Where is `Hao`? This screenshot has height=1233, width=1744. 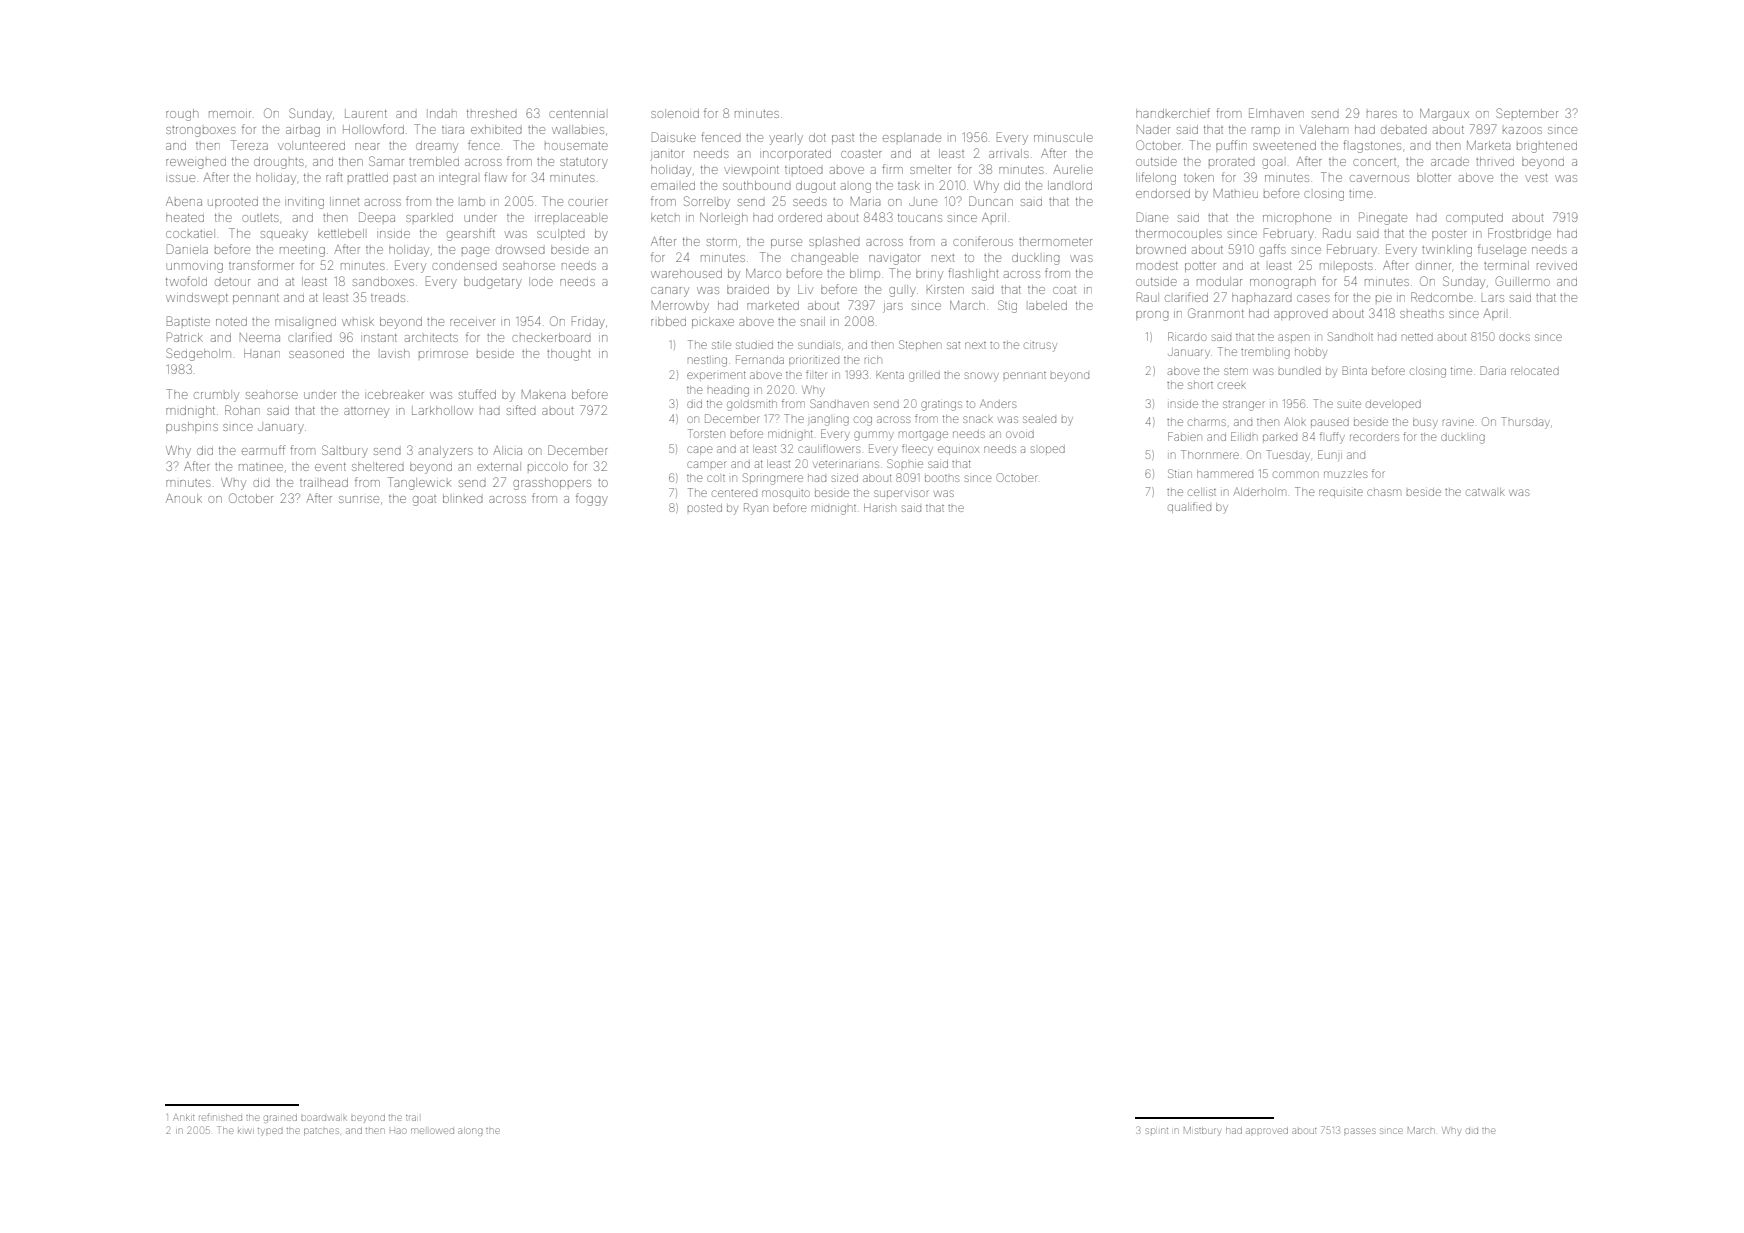 Hao is located at coordinates (398, 1131).
